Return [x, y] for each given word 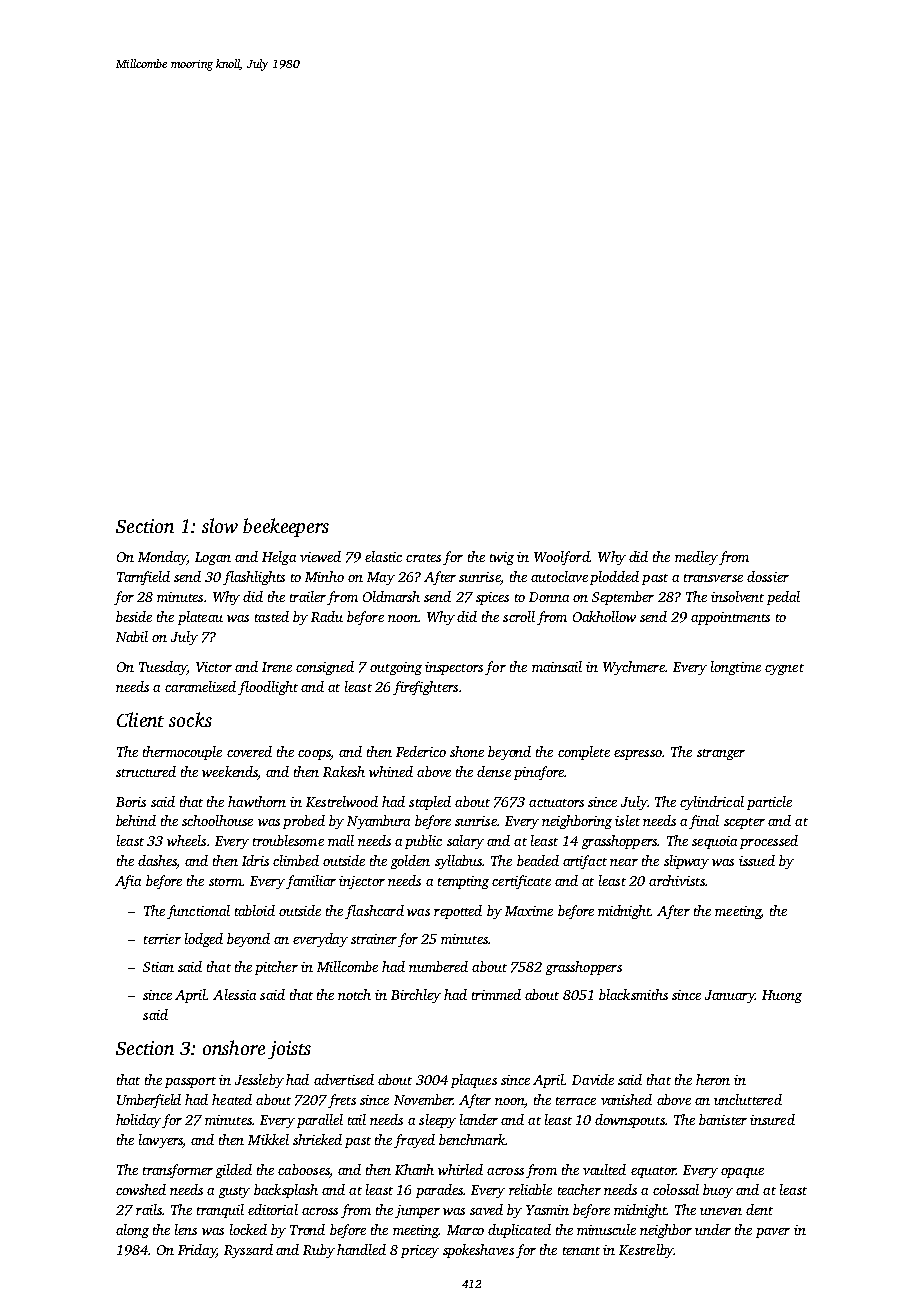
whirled [460, 1169]
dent [759, 1209]
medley [696, 558]
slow [220, 525]
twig [502, 558]
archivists [677, 880]
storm [225, 882]
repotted [458, 912]
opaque [742, 1173]
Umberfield [149, 1101]
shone [467, 751]
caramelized [200, 686]
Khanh [414, 1169]
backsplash [286, 1191]
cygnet [784, 669]
